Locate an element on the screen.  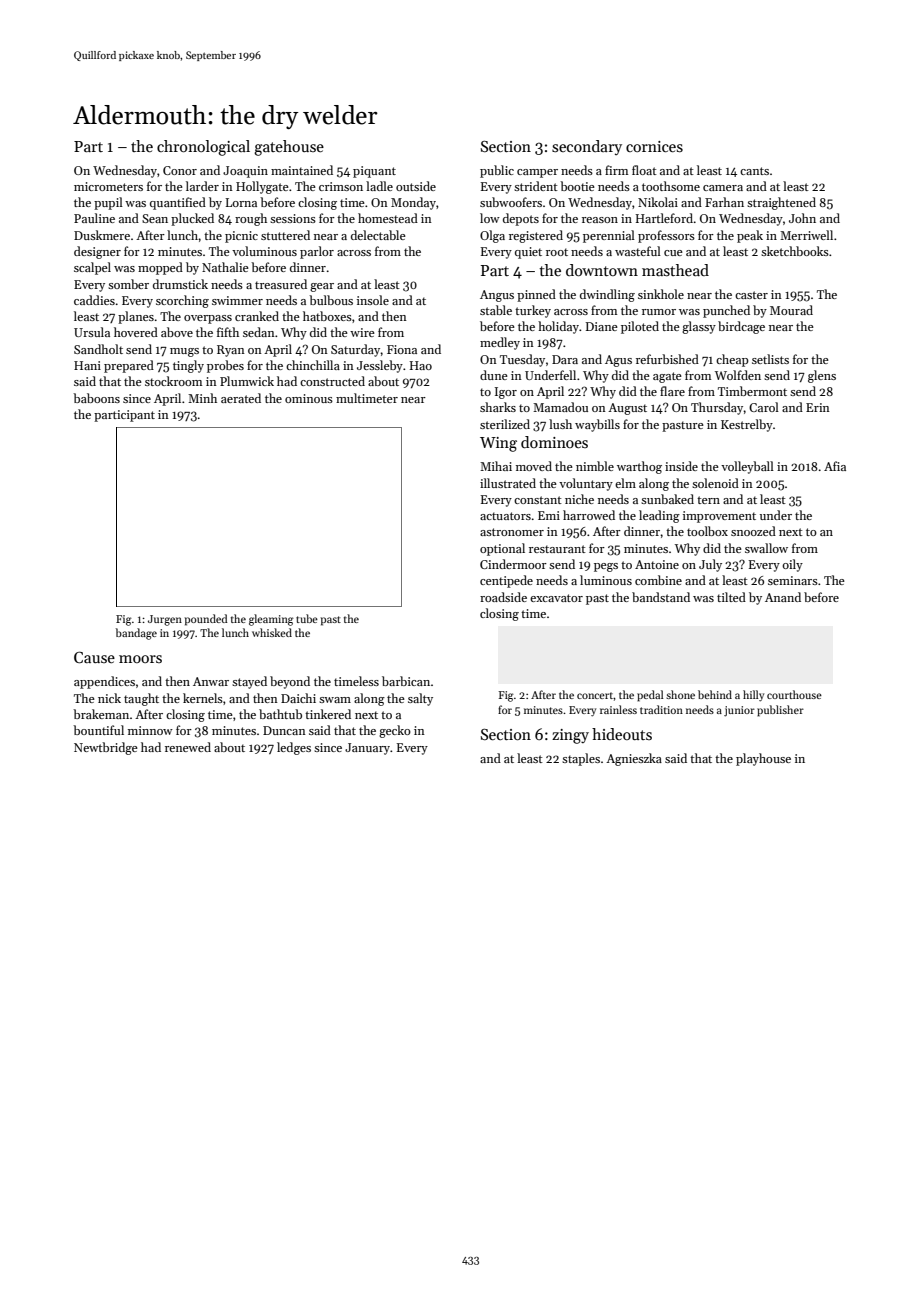
Joaquin is located at coordinates (245, 172).
